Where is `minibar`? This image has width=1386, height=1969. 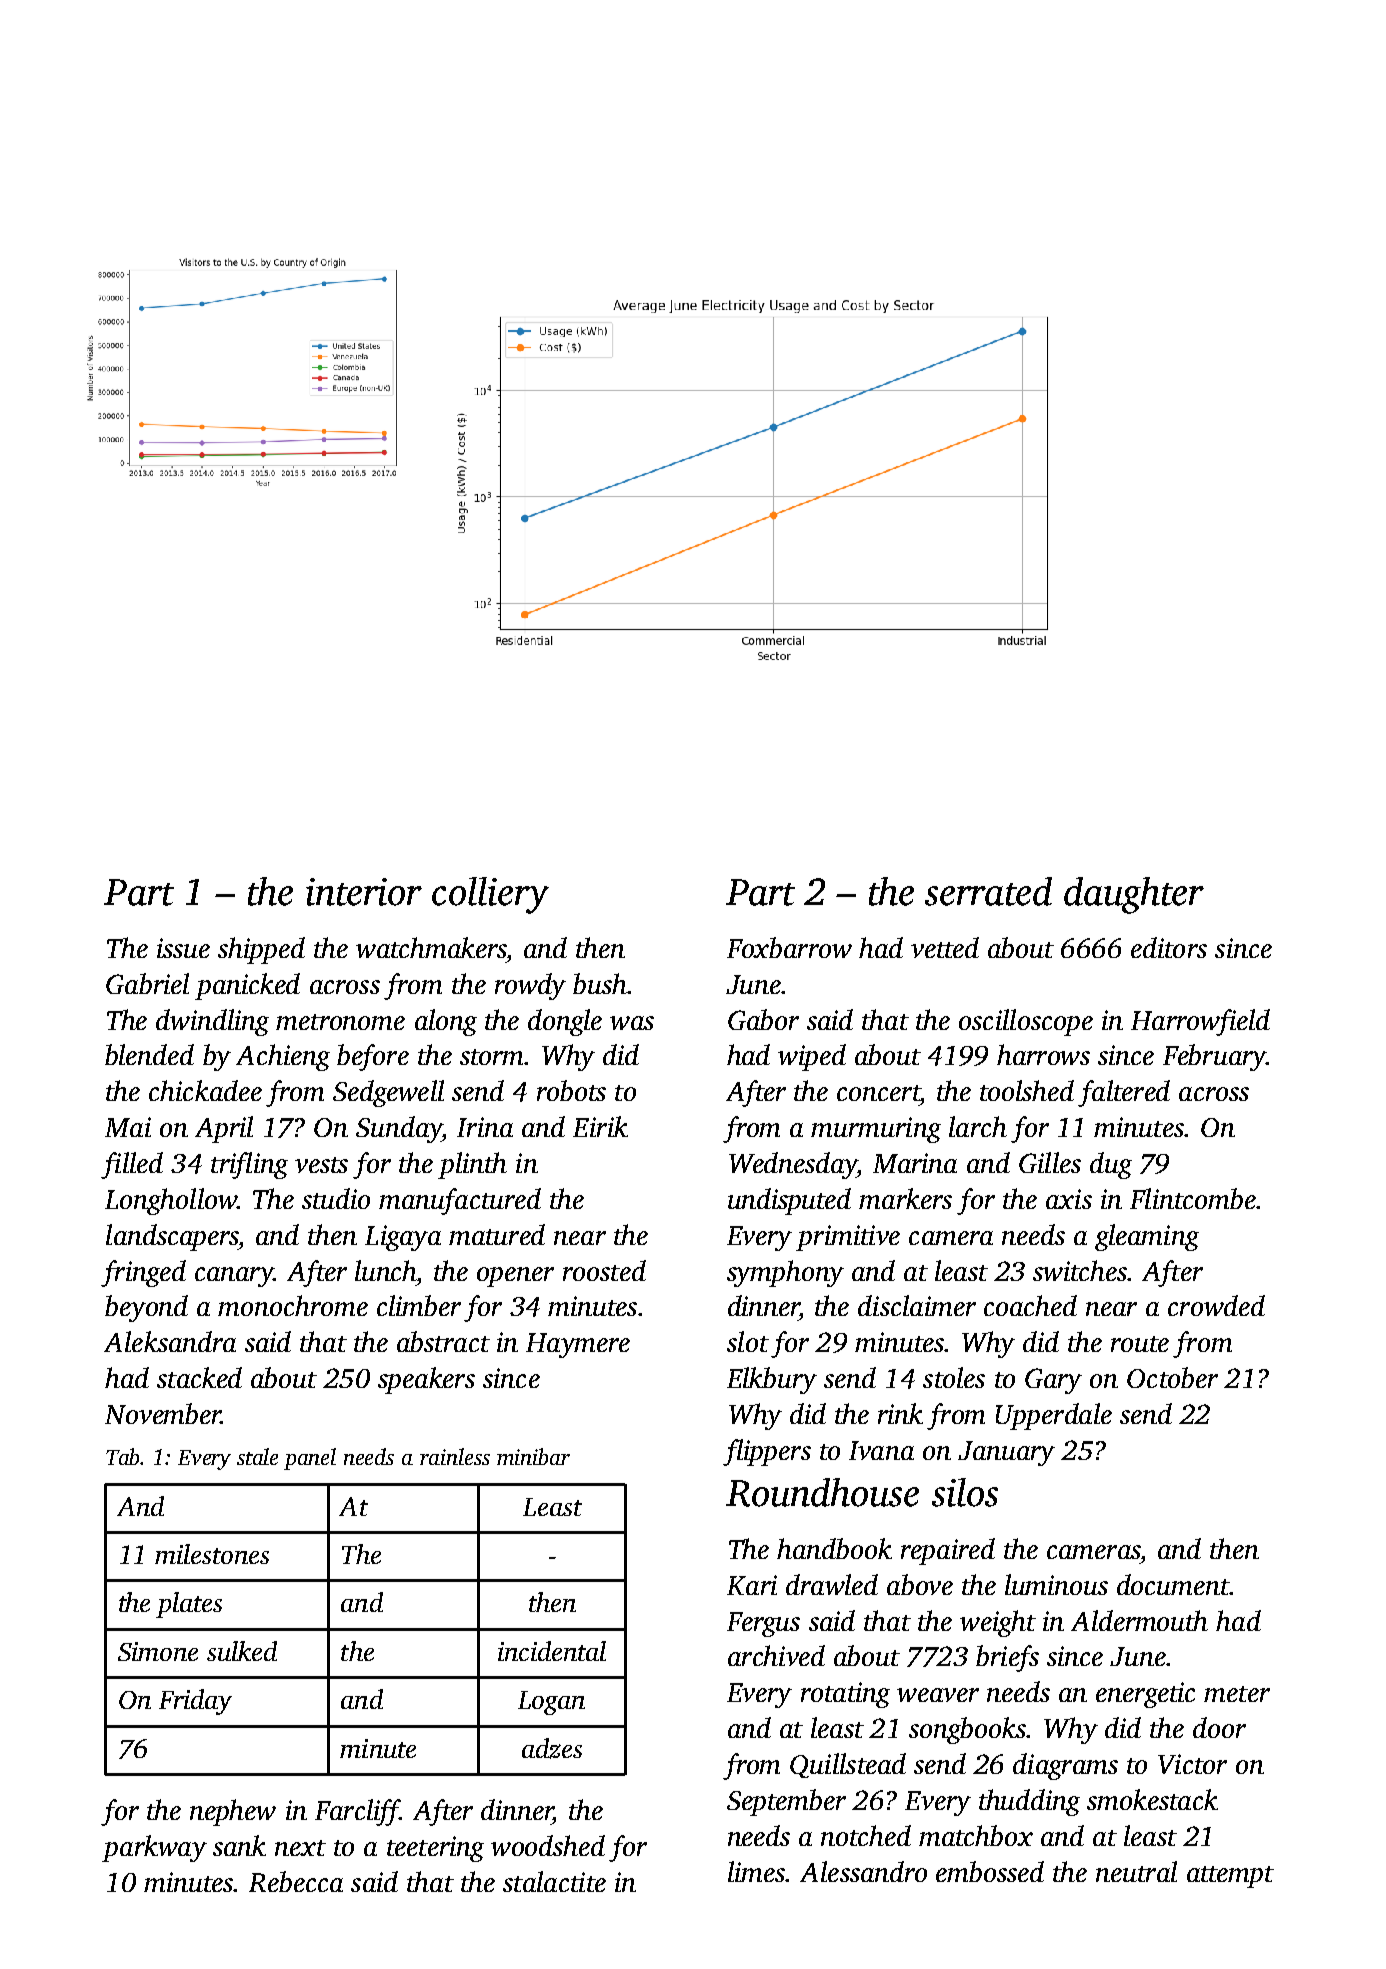 minibar is located at coordinates (533, 1456).
